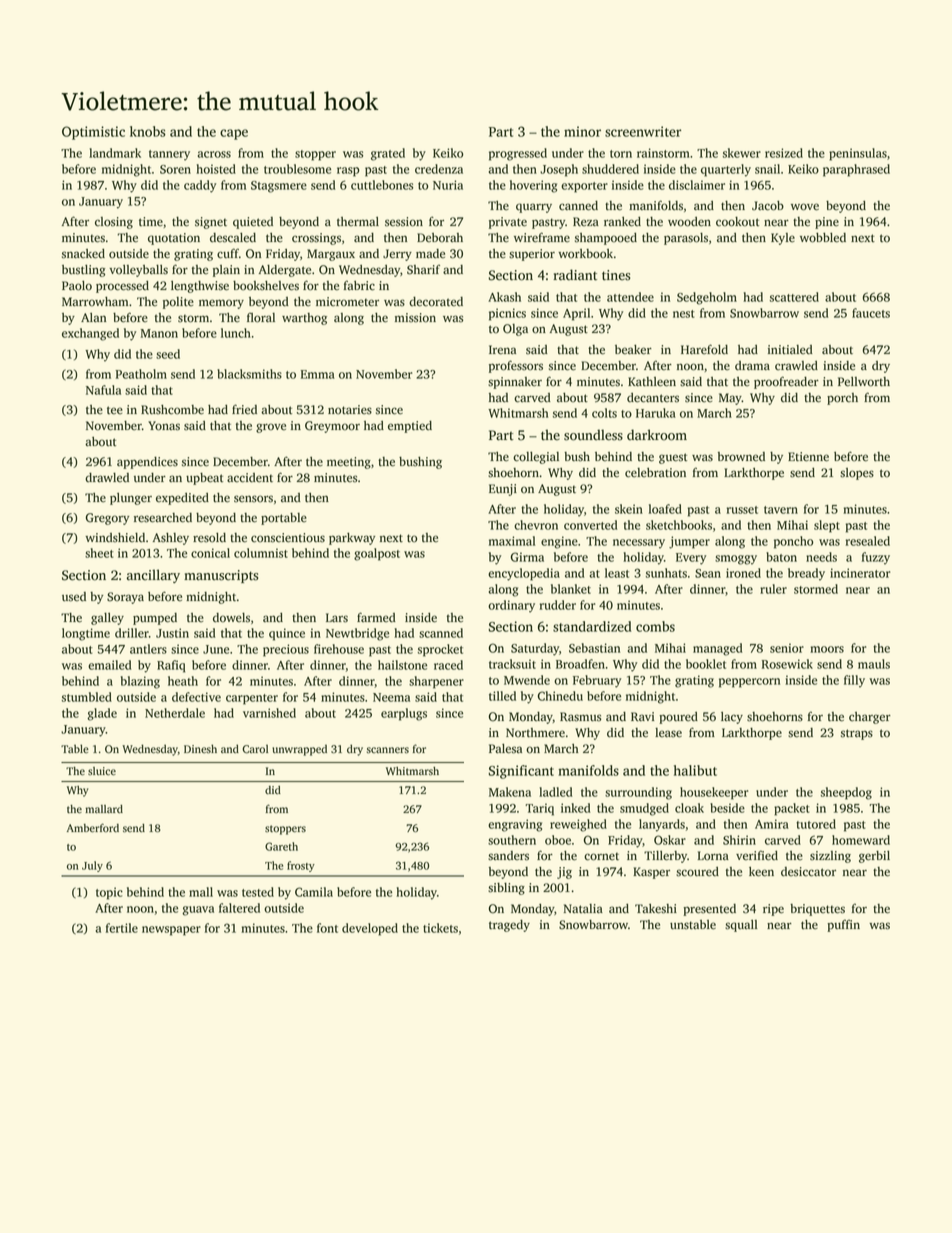  What do you see at coordinates (114, 223) in the page?
I see `closing` at bounding box center [114, 223].
